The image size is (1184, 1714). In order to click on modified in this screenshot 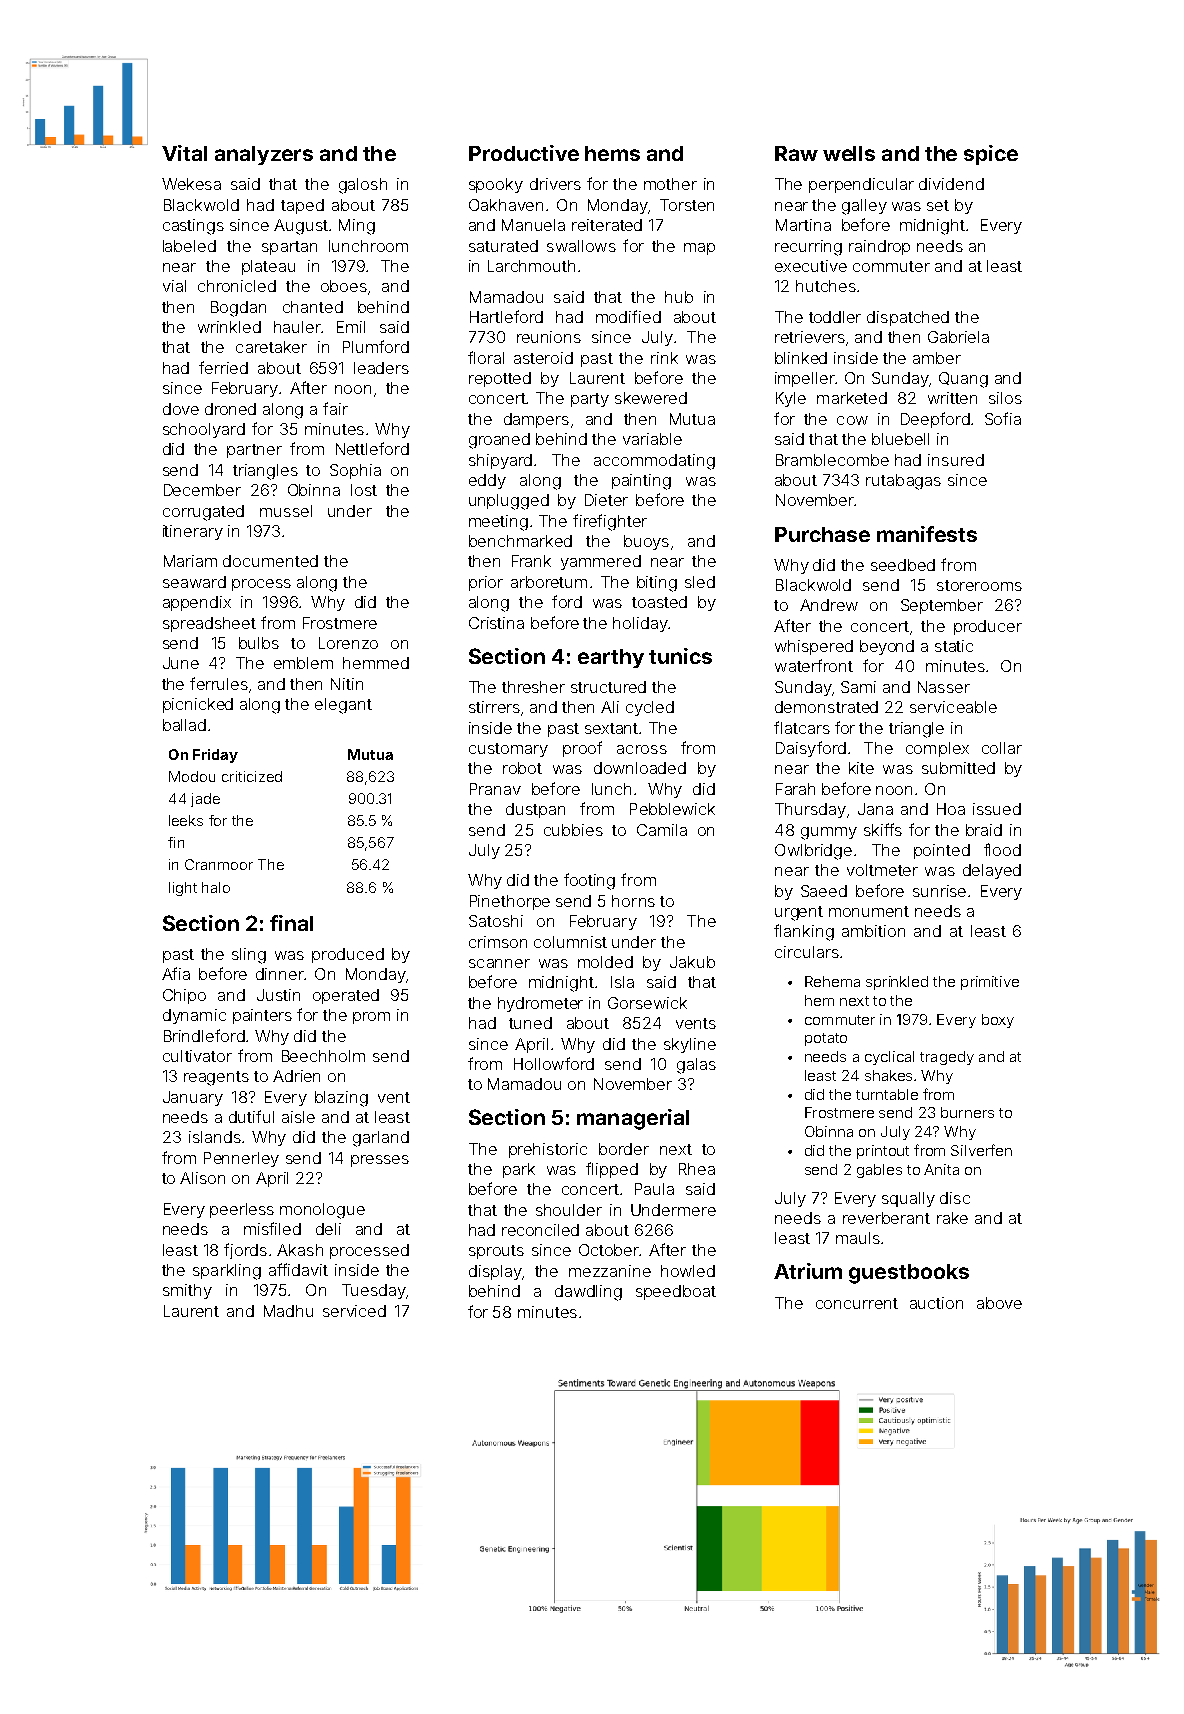, I will do `click(628, 316)`.
